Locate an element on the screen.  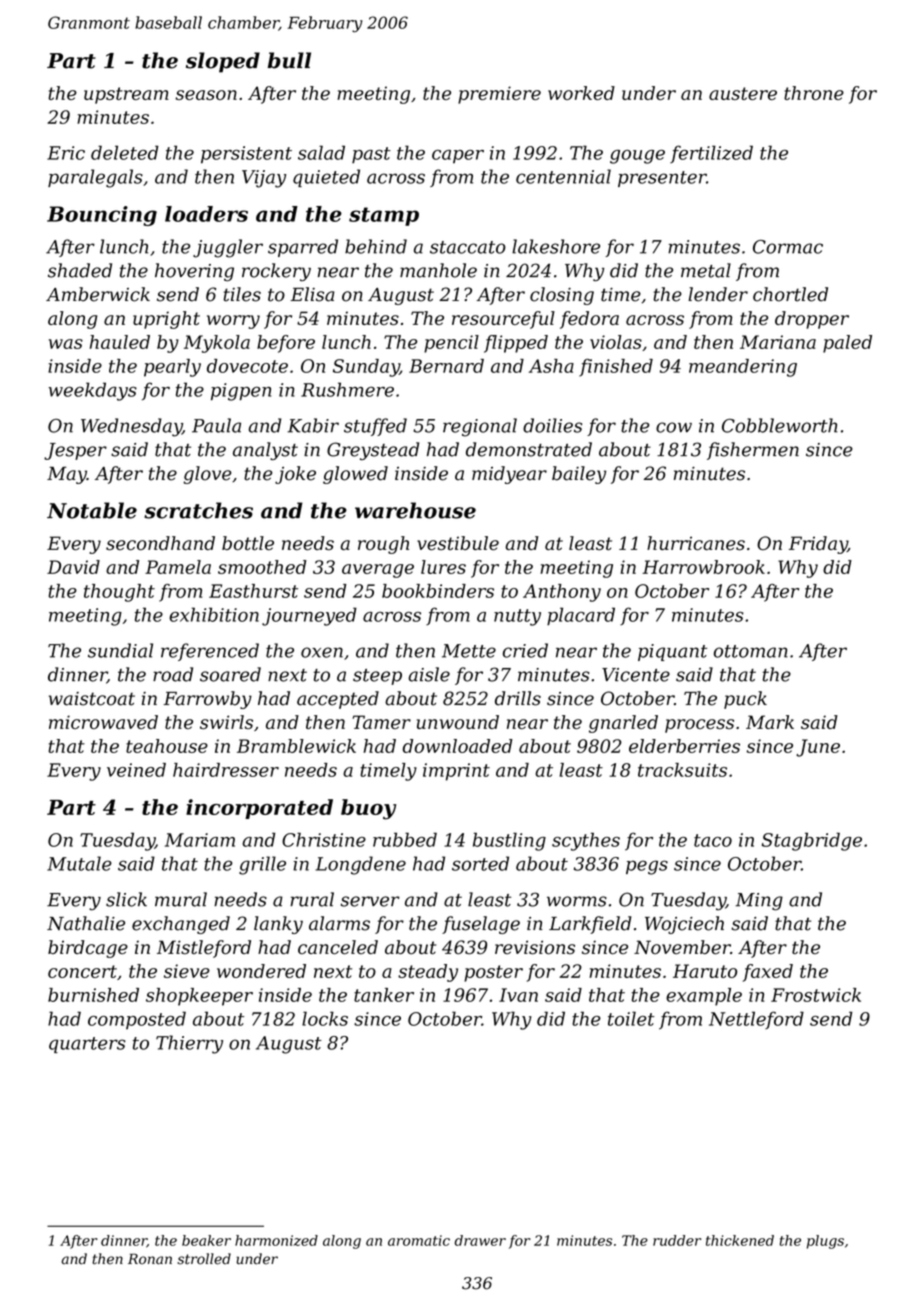
throne is located at coordinates (814, 93).
